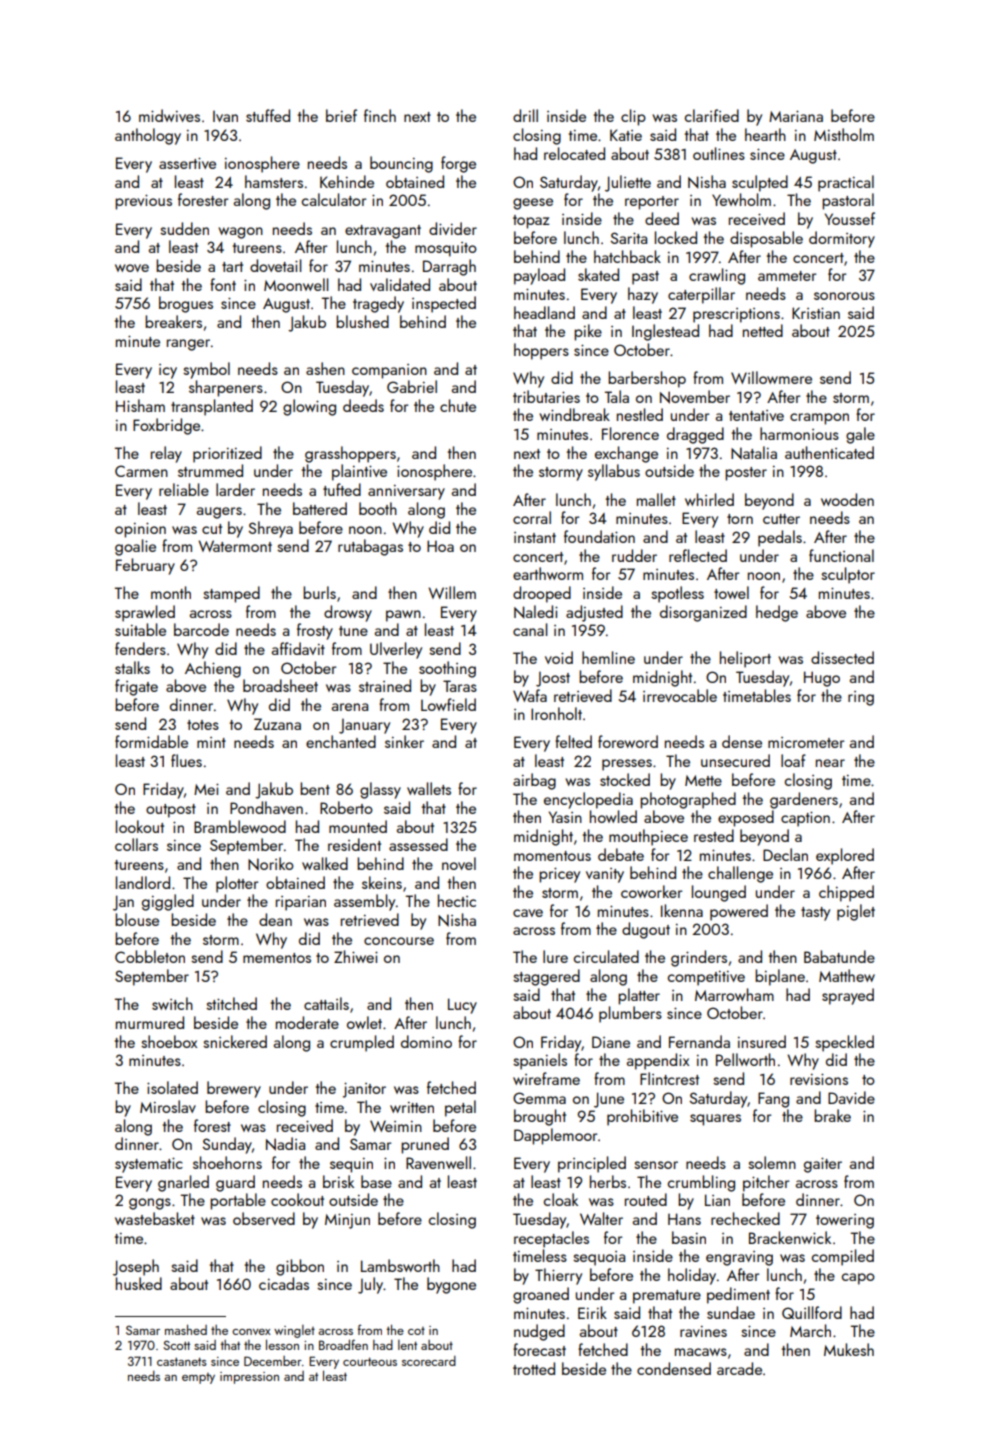 This document has width=990, height=1433. What do you see at coordinates (280, 685) in the document?
I see `broadsheet` at bounding box center [280, 685].
